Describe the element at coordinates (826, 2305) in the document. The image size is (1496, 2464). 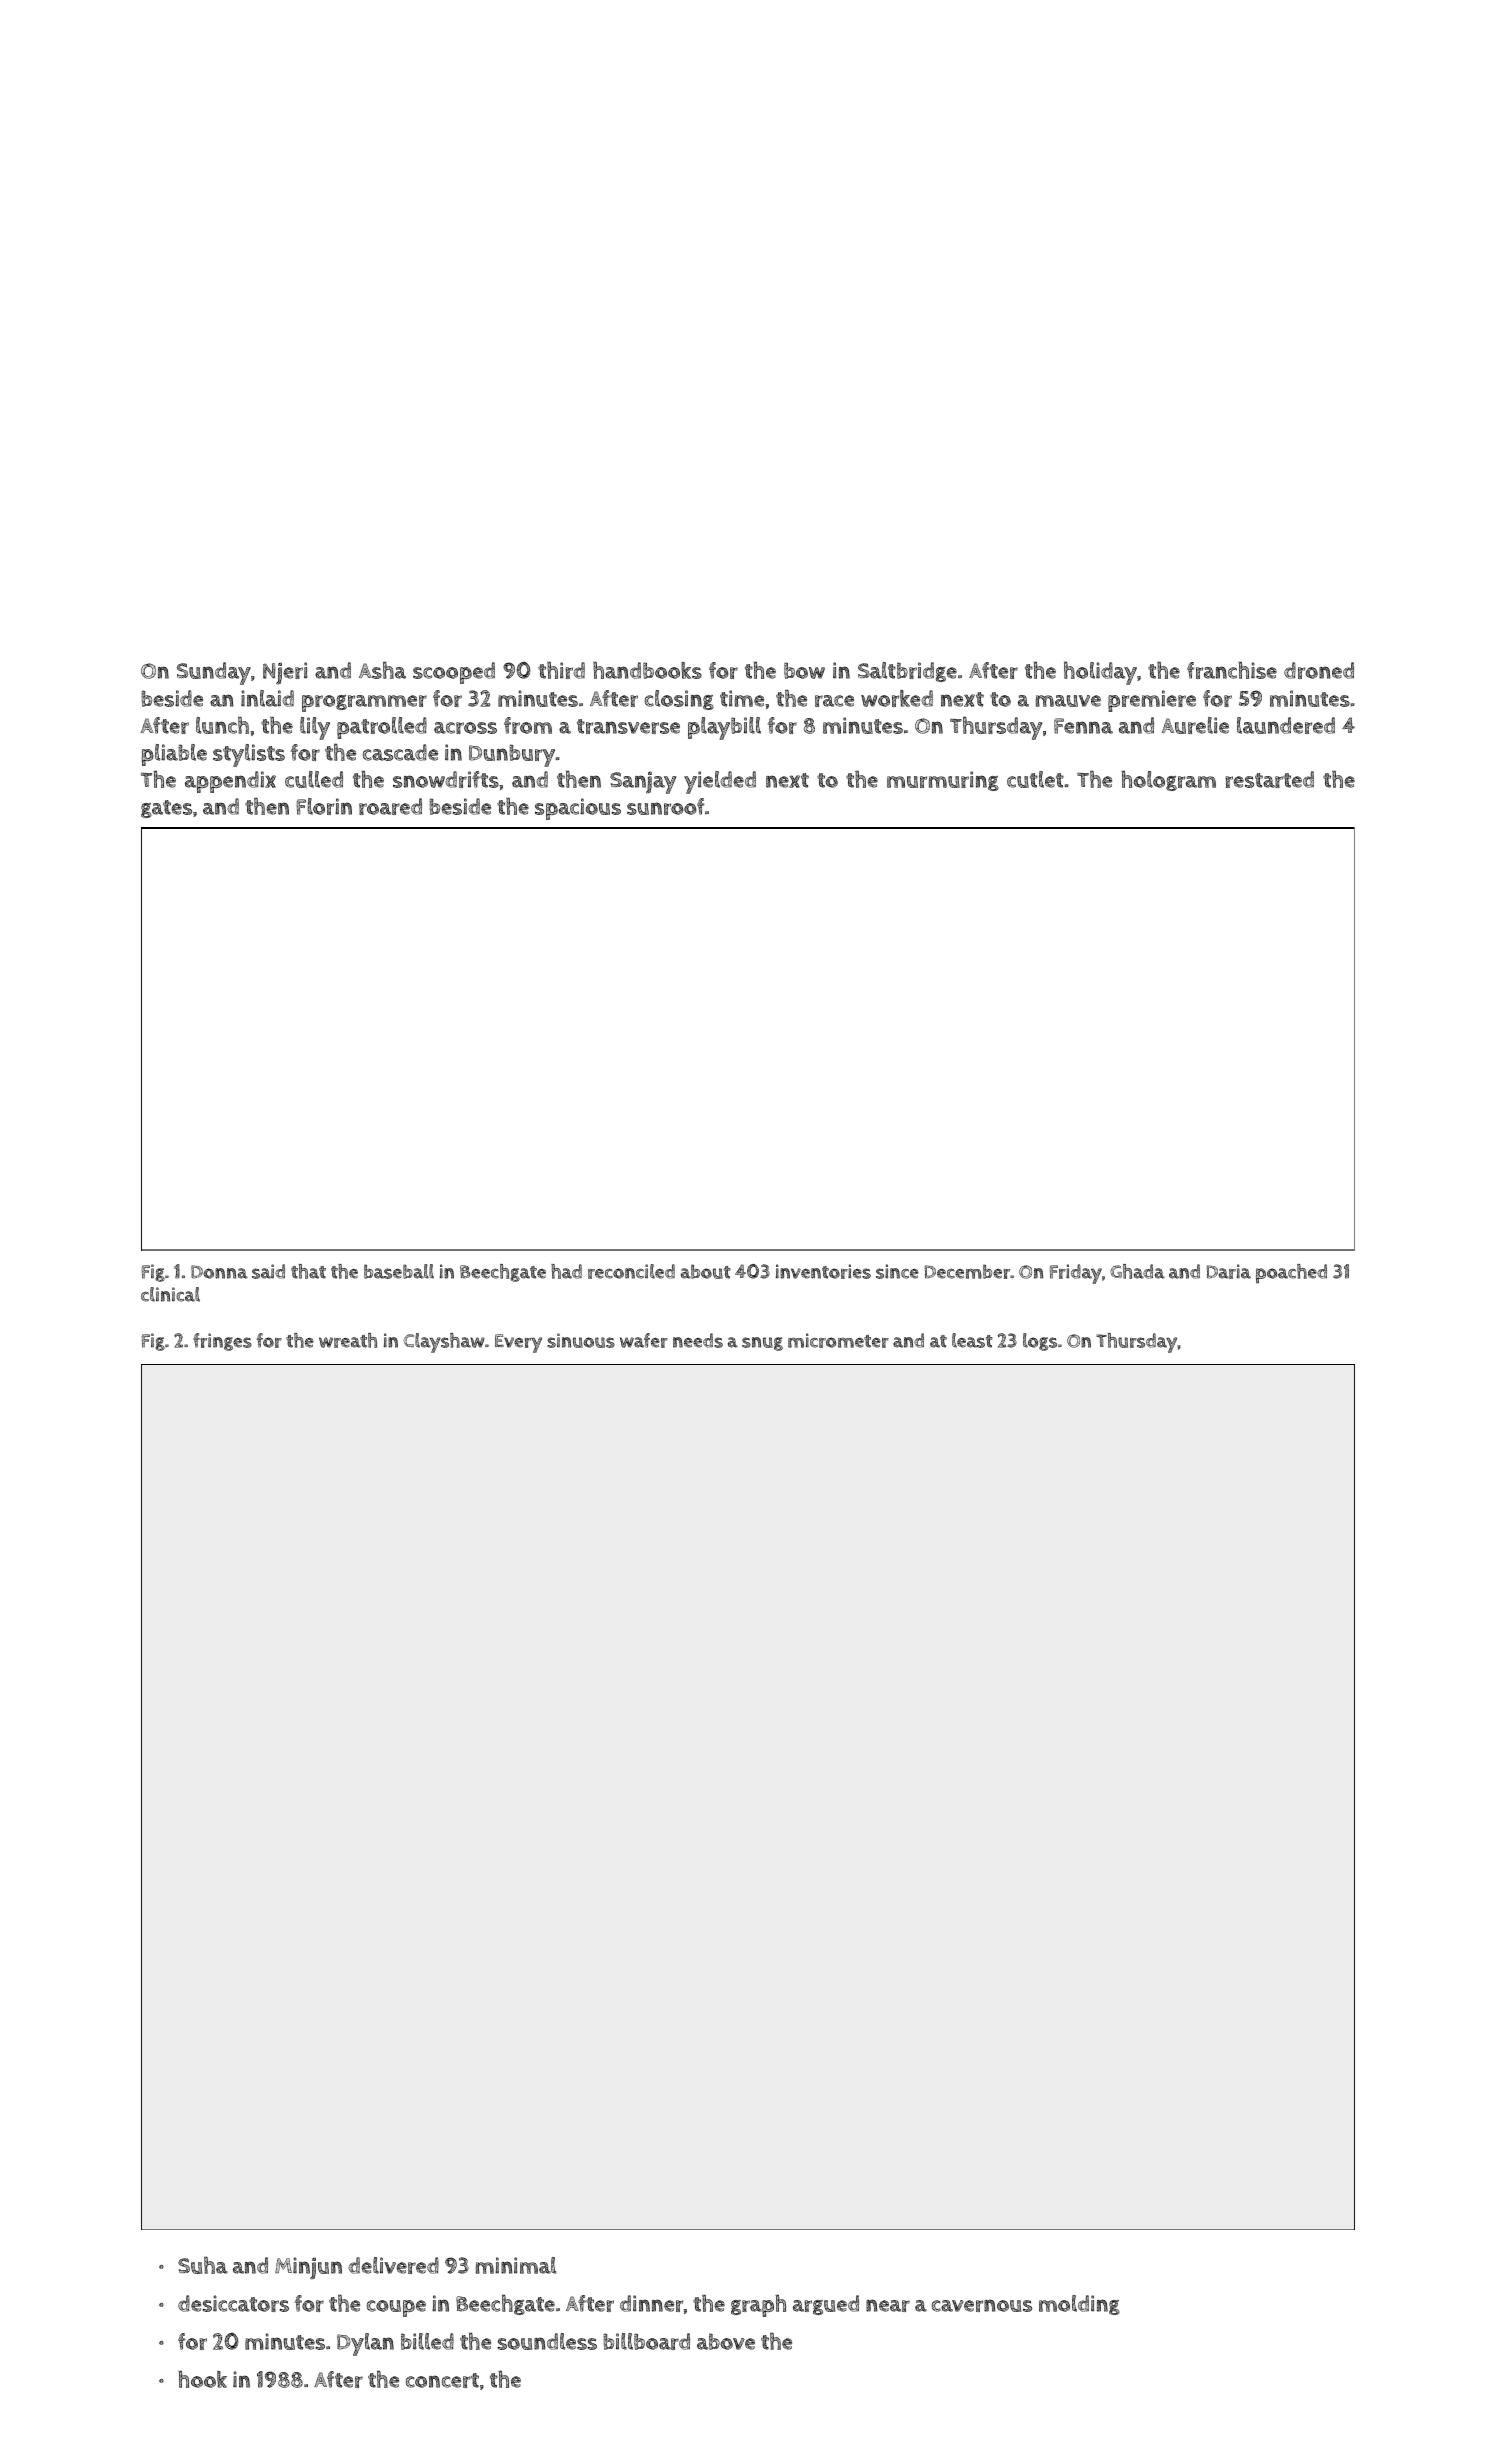
I see `argued` at that location.
